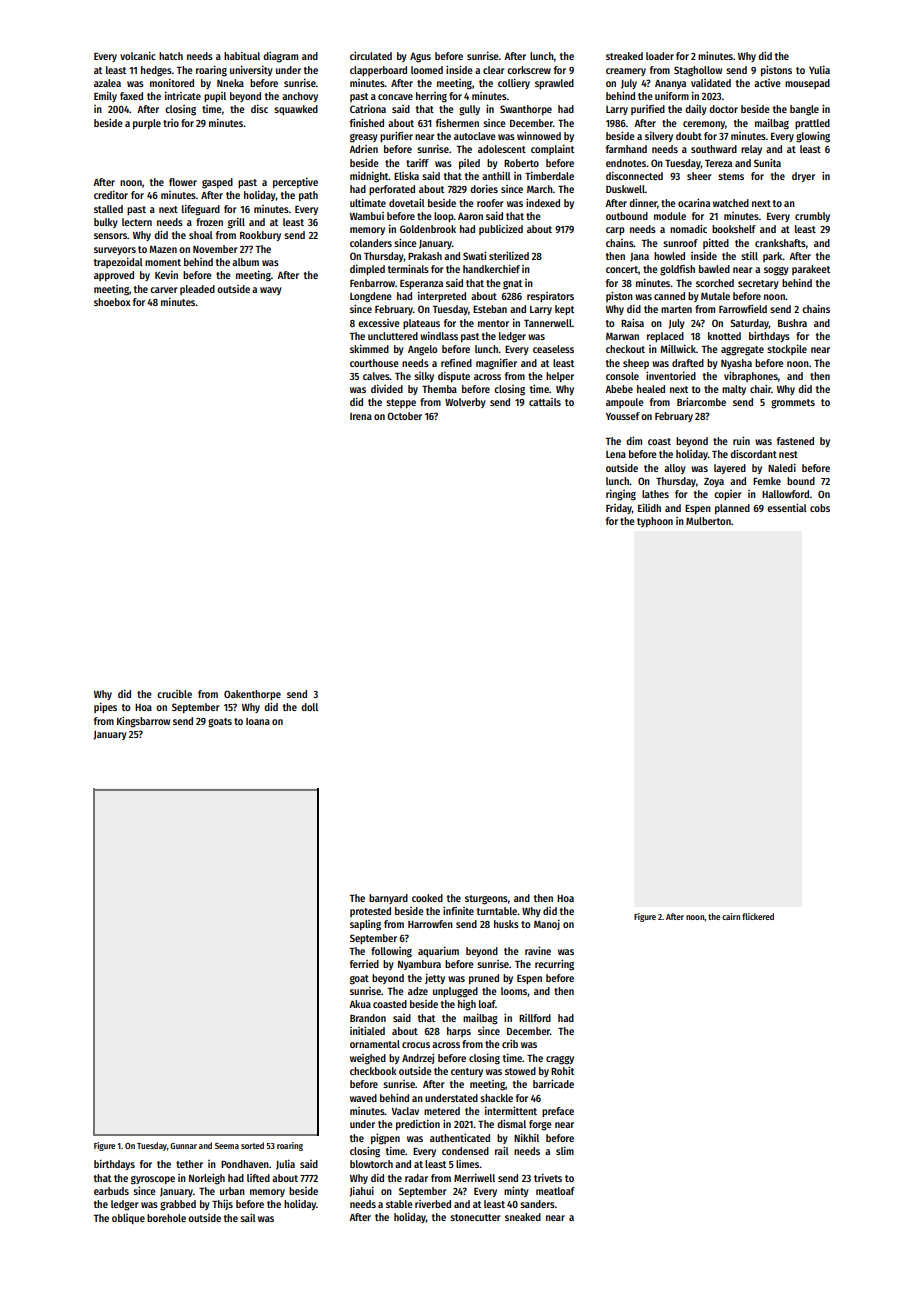 The width and height of the screenshot is (924, 1308). I want to click on Swati, so click(474, 255).
